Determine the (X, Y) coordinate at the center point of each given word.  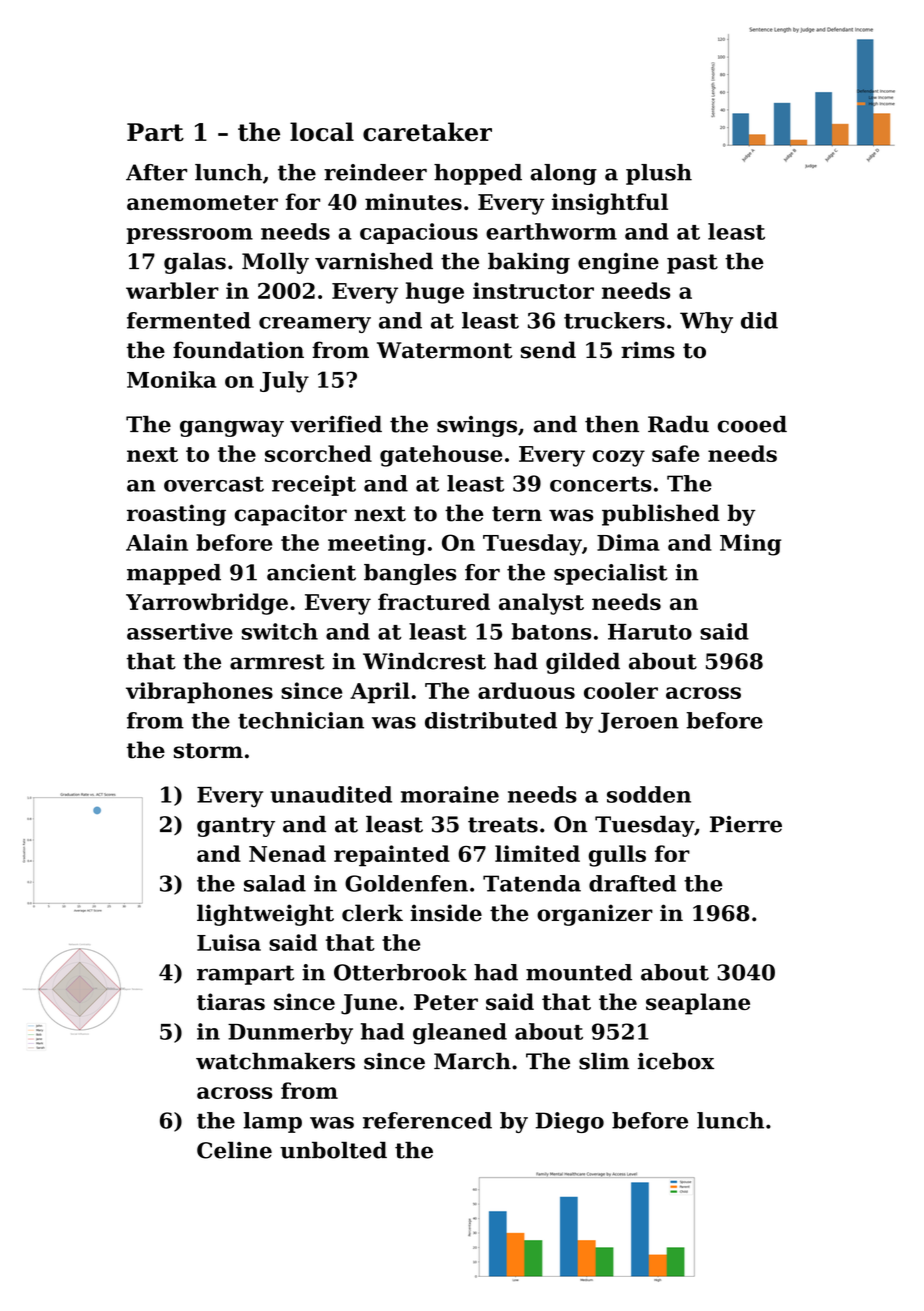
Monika (171, 379)
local (322, 131)
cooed (752, 424)
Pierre (746, 824)
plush (659, 174)
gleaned (460, 1034)
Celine (234, 1150)
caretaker (427, 131)
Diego (569, 1122)
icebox (676, 1061)
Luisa (229, 942)
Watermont (444, 350)
